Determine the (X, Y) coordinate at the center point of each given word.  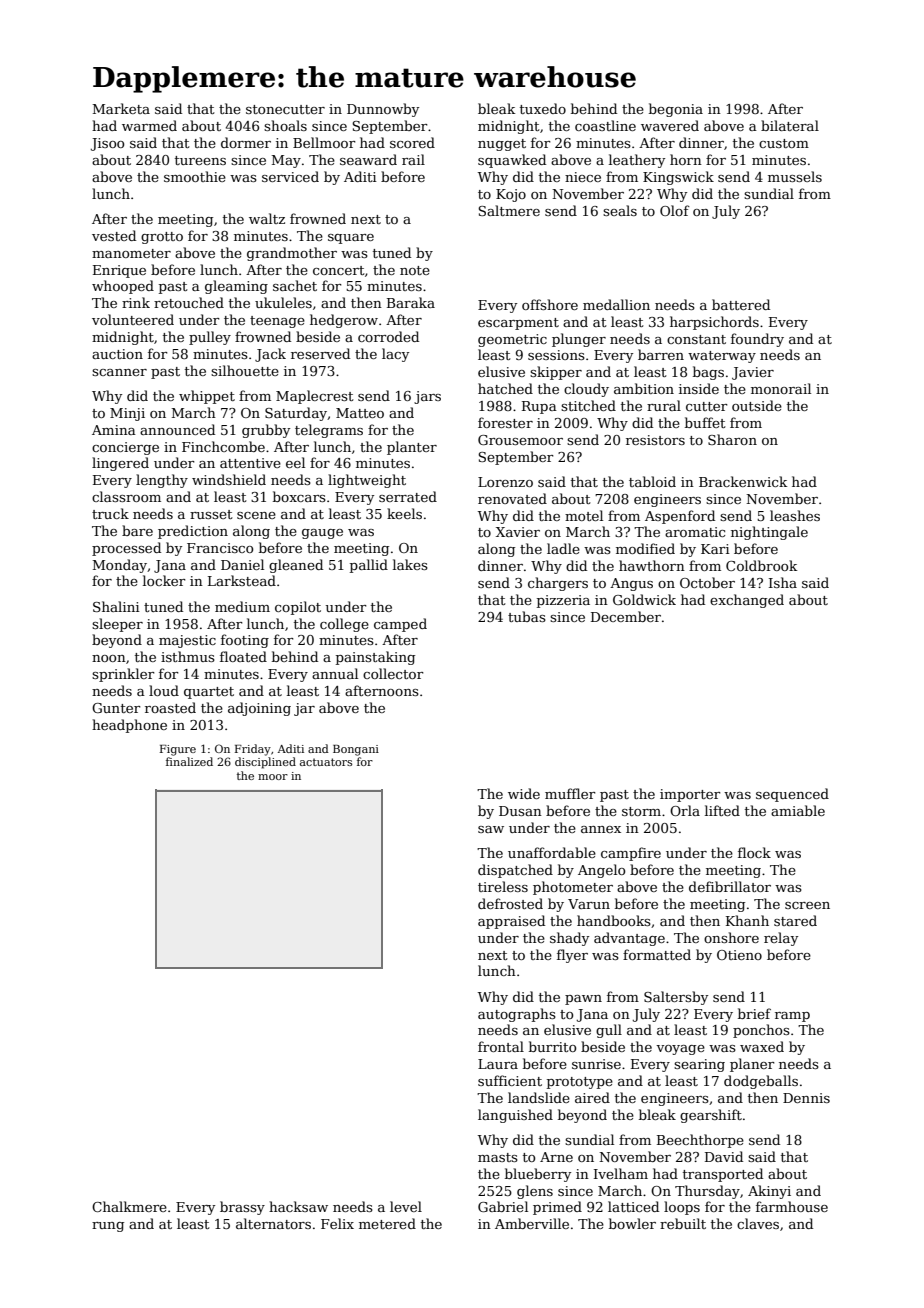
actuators (326, 762)
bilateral (790, 125)
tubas (527, 616)
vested (114, 235)
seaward (368, 159)
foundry (757, 340)
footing (245, 641)
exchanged (747, 601)
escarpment (518, 324)
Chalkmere (129, 1206)
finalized (189, 761)
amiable (798, 810)
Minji (127, 414)
